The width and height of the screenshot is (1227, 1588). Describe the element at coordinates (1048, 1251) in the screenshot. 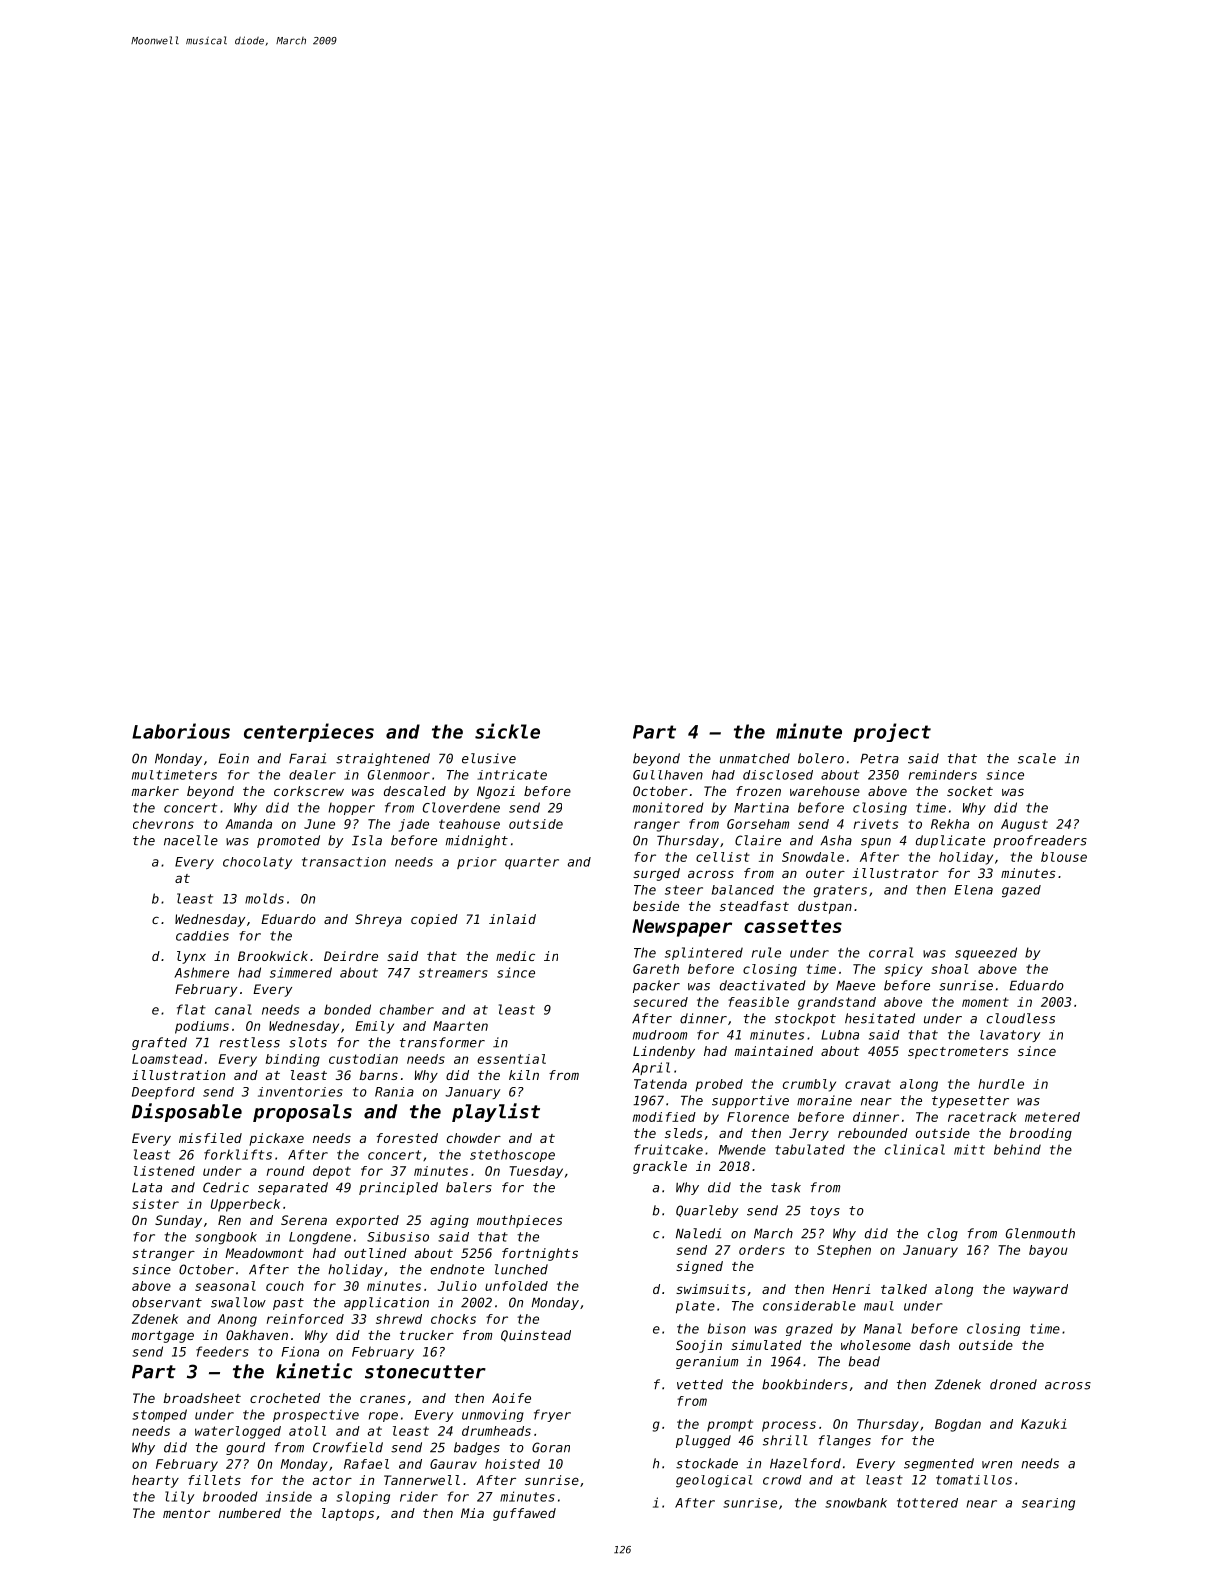

I see `bayou` at that location.
